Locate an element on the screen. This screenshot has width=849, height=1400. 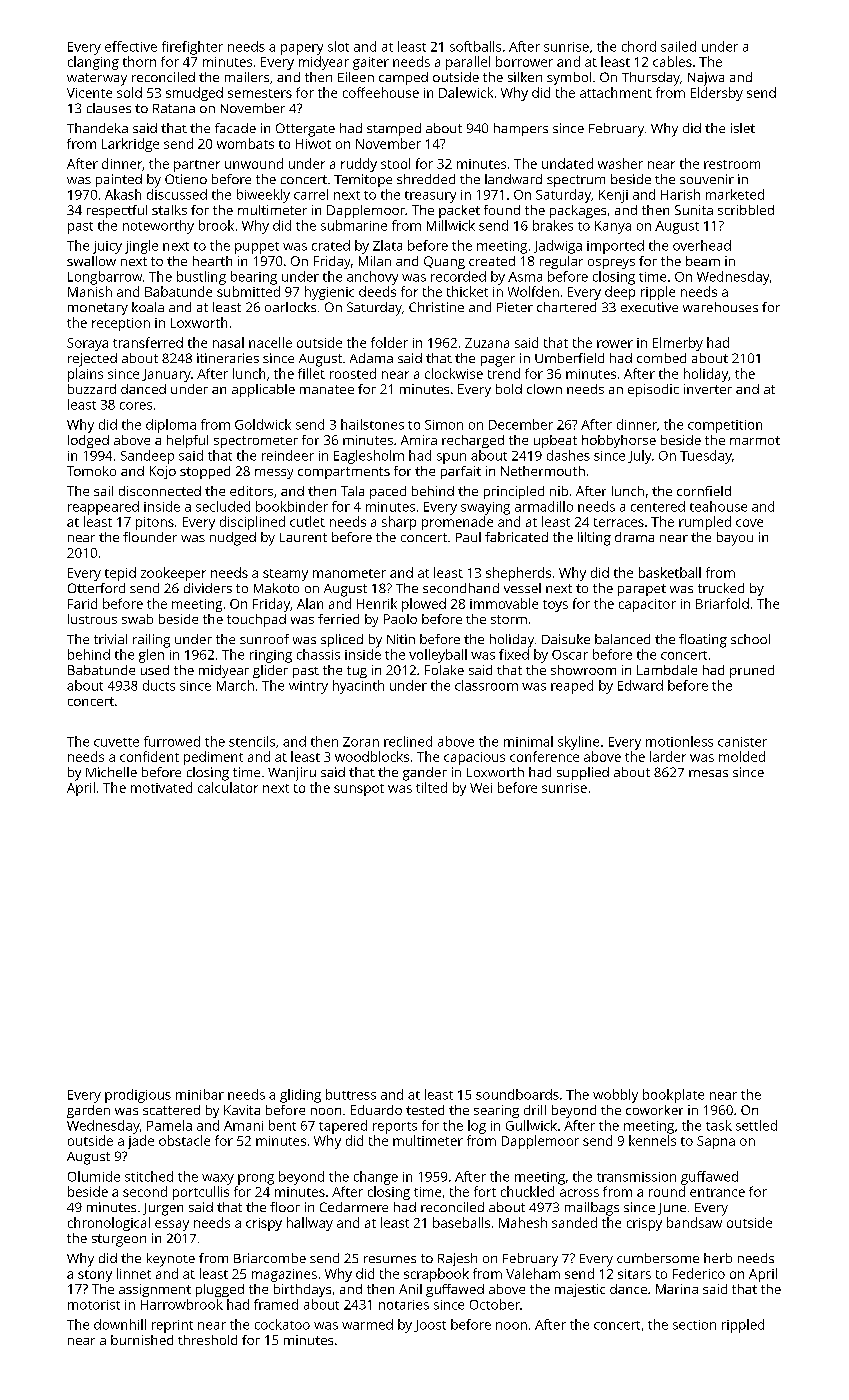
hampers is located at coordinates (521, 129).
